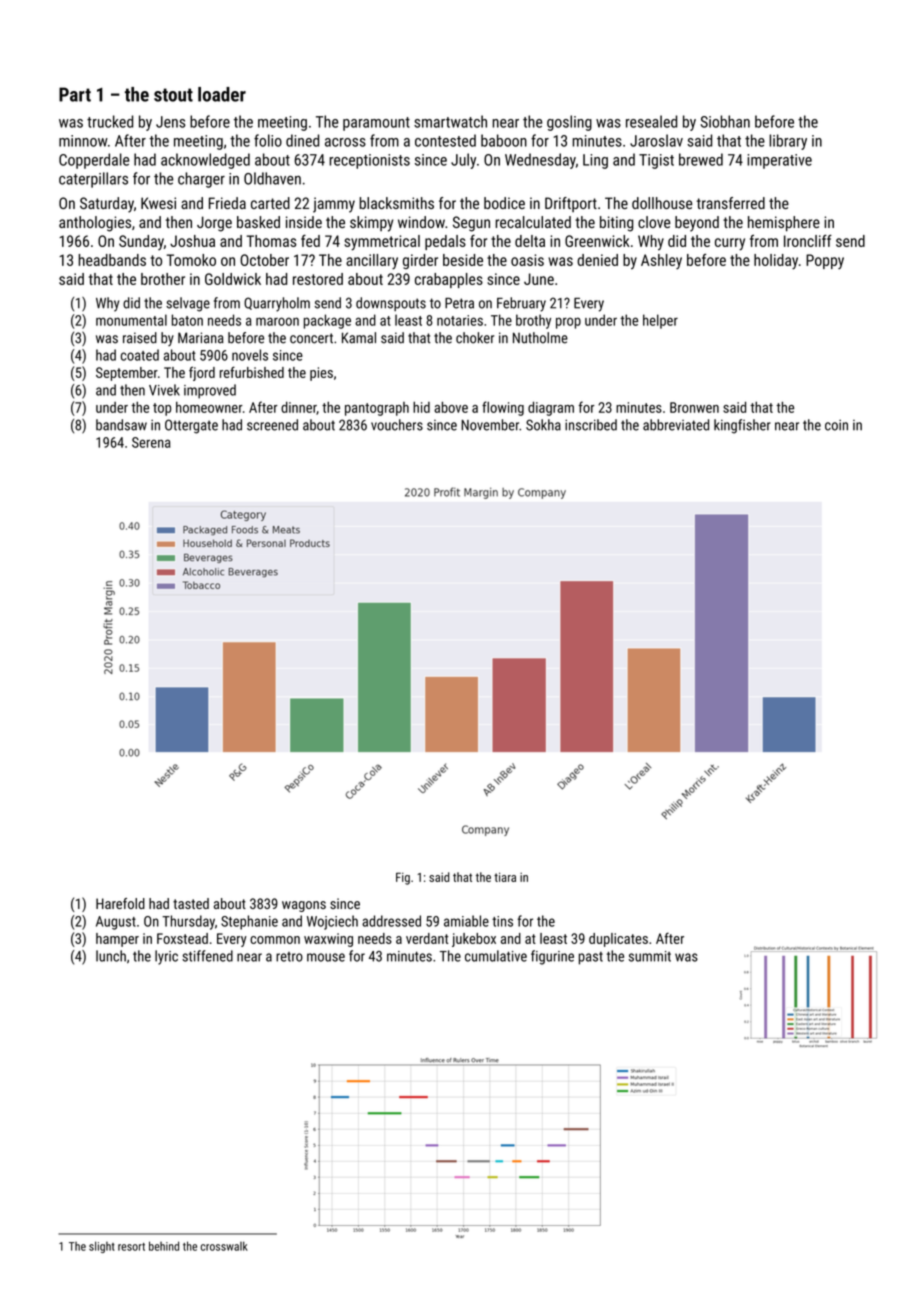  Describe the element at coordinates (224, 1246) in the document. I see `crosswalk` at that location.
